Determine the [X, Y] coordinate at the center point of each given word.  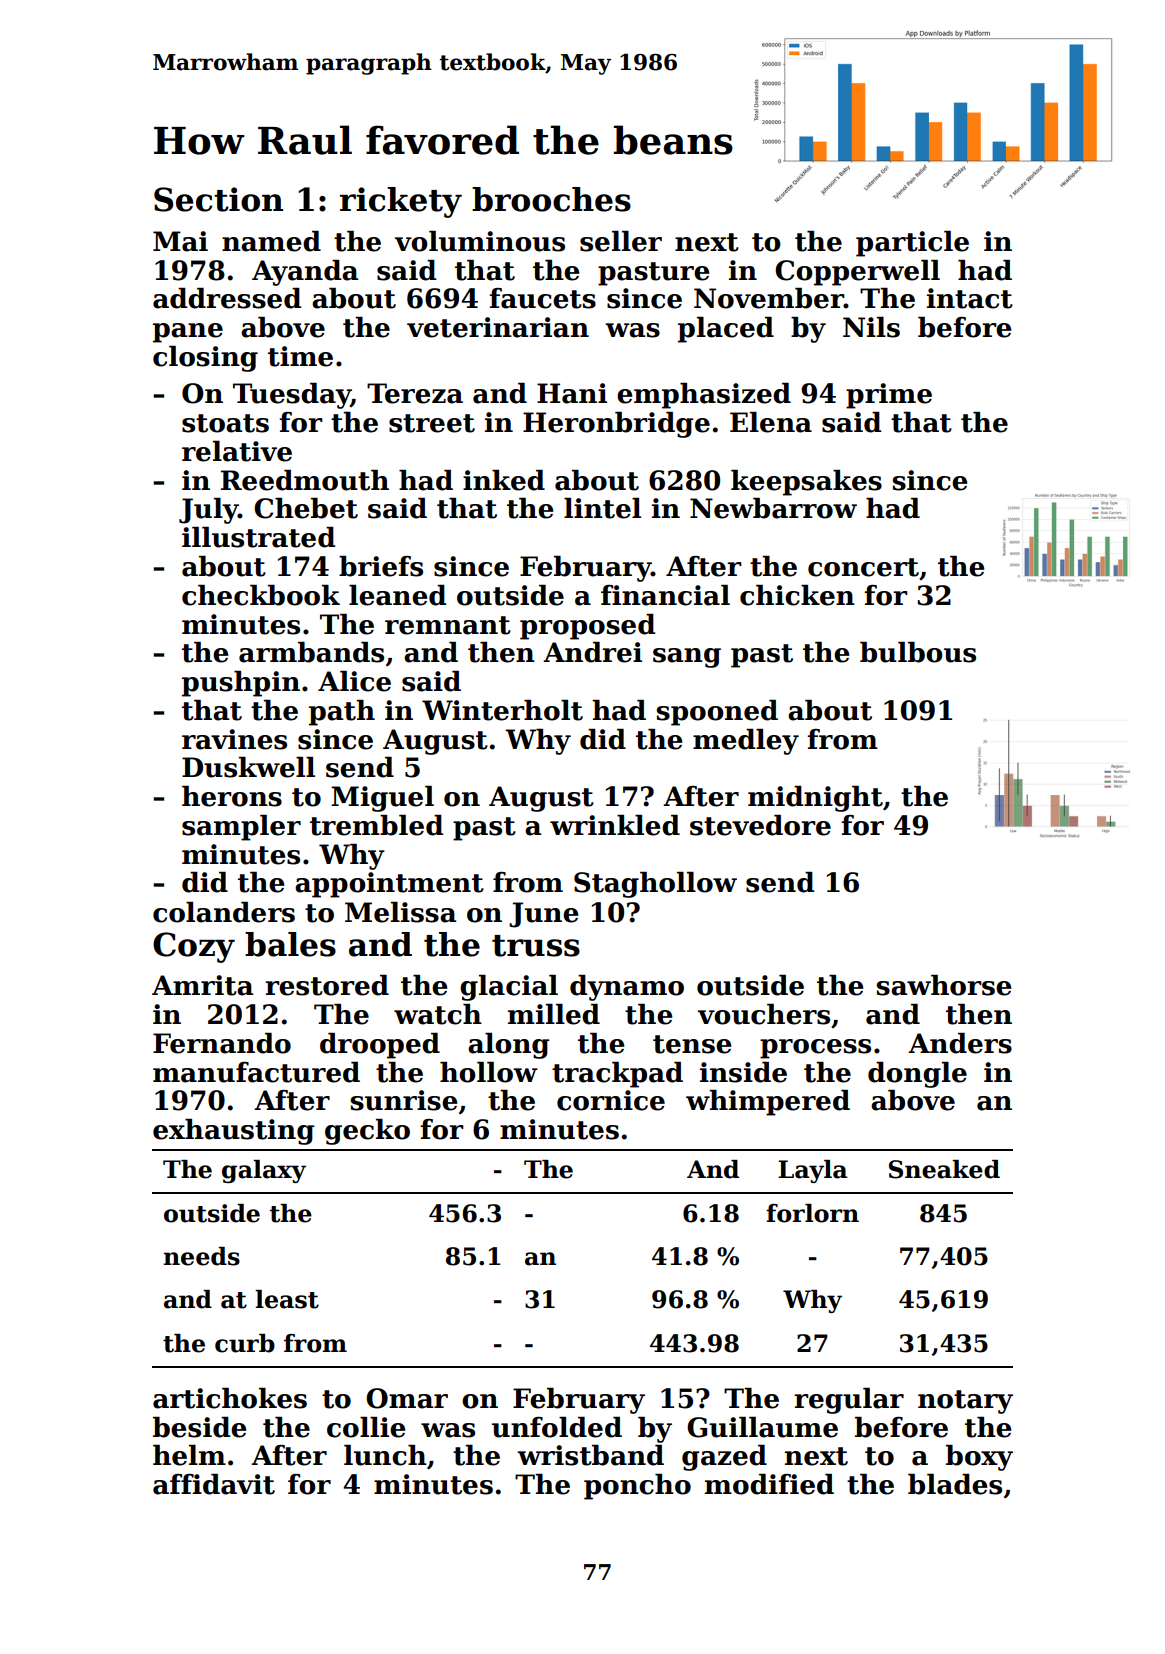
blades [955, 1484]
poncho [637, 1487]
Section [218, 199]
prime [889, 396]
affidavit [214, 1484]
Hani [572, 393]
